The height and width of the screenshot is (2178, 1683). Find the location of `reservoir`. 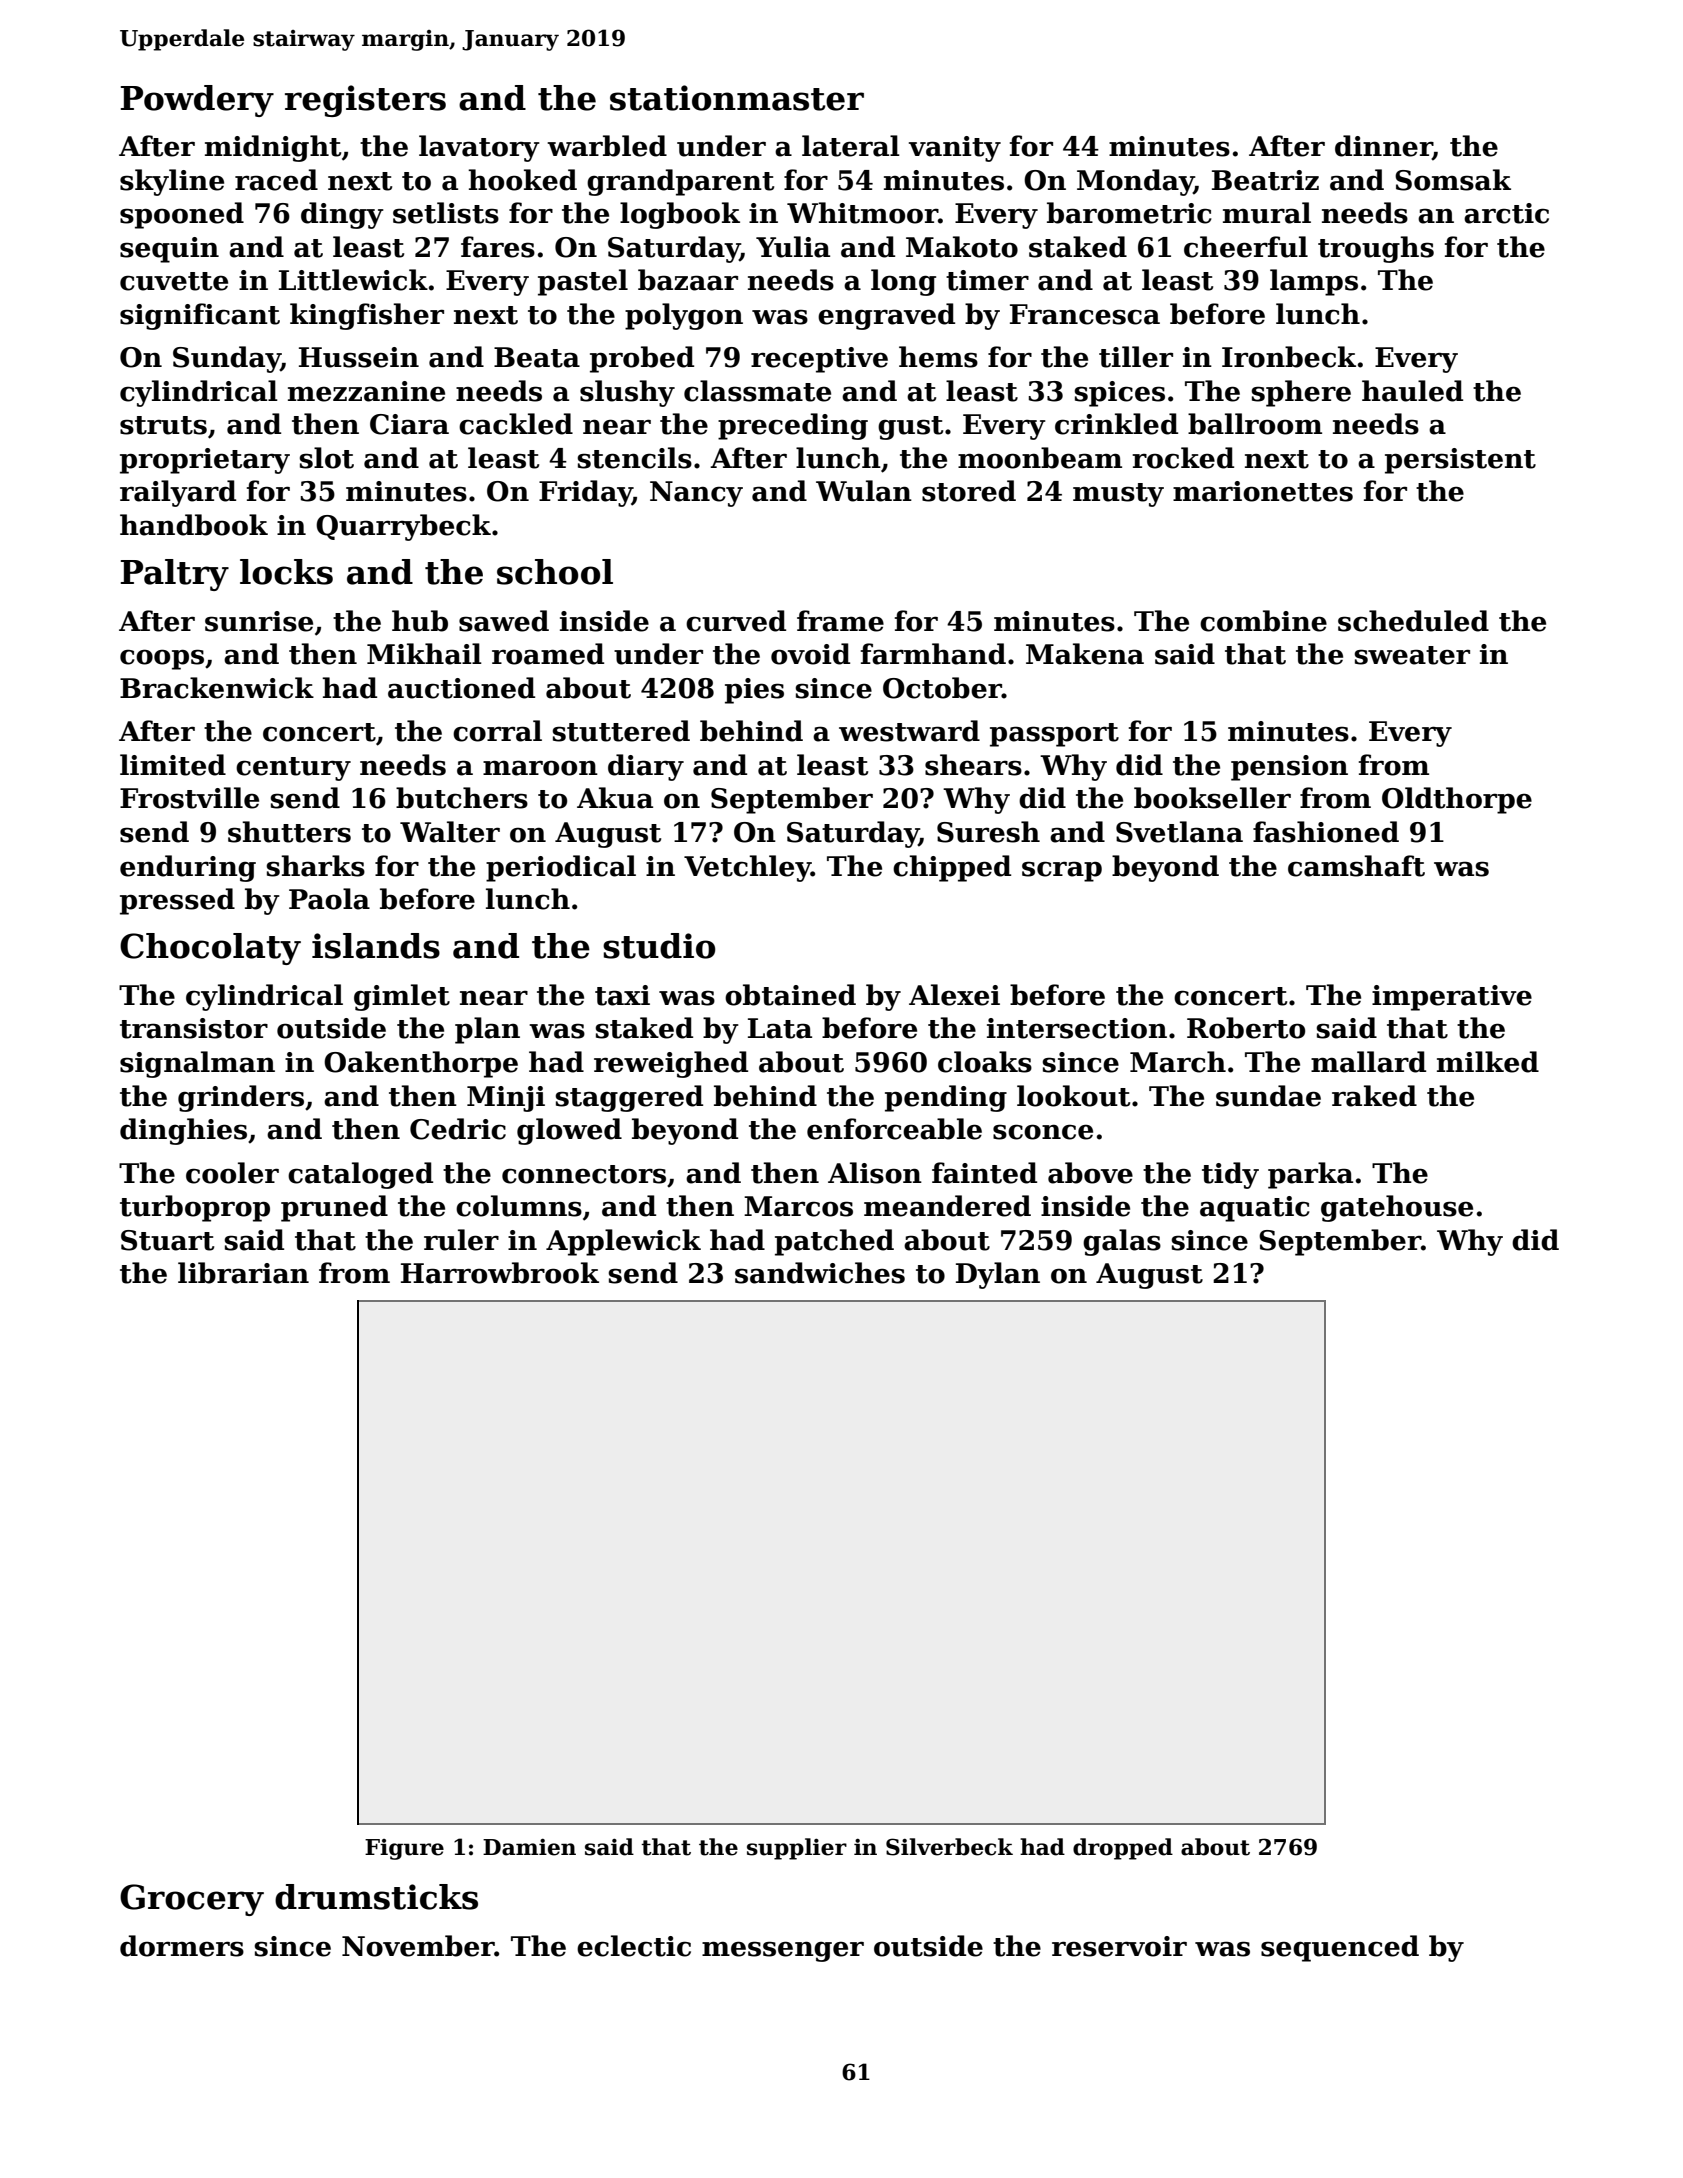

reservoir is located at coordinates (1119, 1946).
